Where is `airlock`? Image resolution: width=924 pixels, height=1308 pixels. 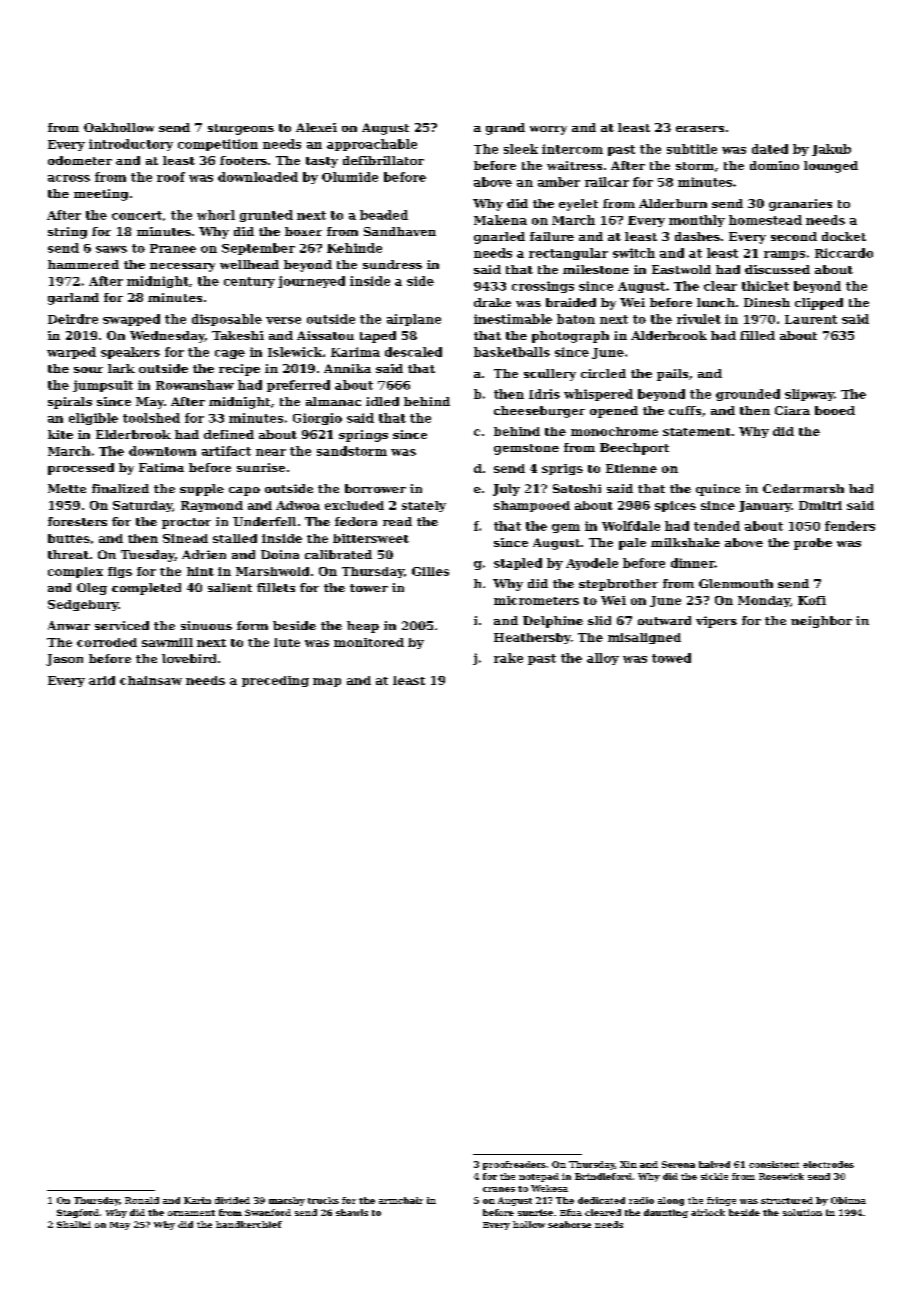
airlock is located at coordinates (708, 1212).
